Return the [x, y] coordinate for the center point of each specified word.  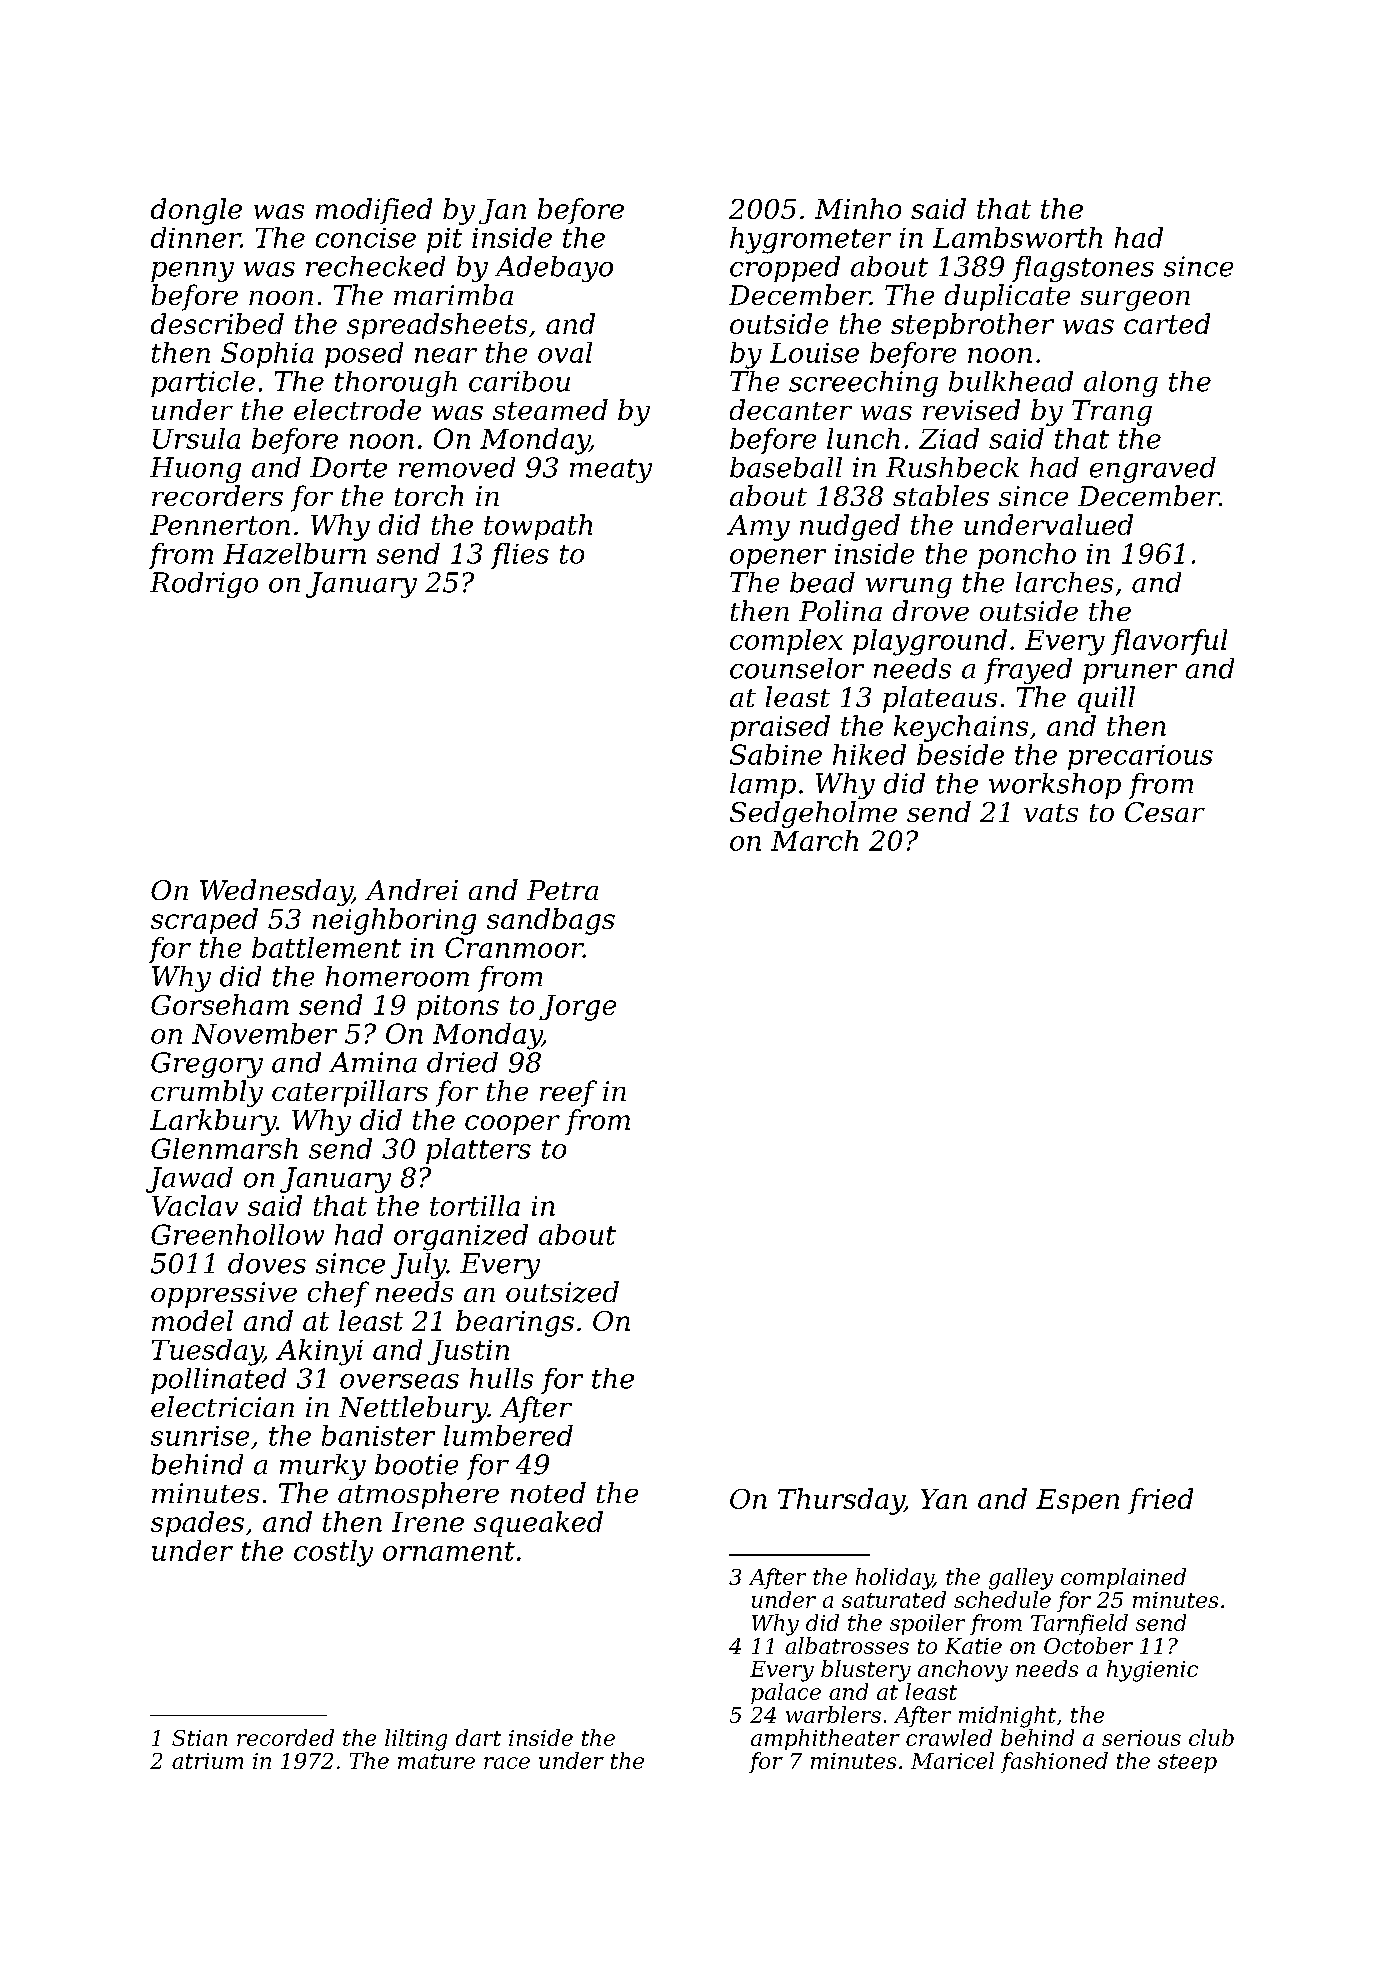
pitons [458, 1007]
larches [1064, 582]
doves [267, 1263]
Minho [858, 208]
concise [366, 238]
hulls [501, 1378]
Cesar [1165, 812]
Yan [944, 1499]
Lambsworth [1017, 237]
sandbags [551, 921]
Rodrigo [204, 585]
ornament [449, 1551]
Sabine [776, 754]
